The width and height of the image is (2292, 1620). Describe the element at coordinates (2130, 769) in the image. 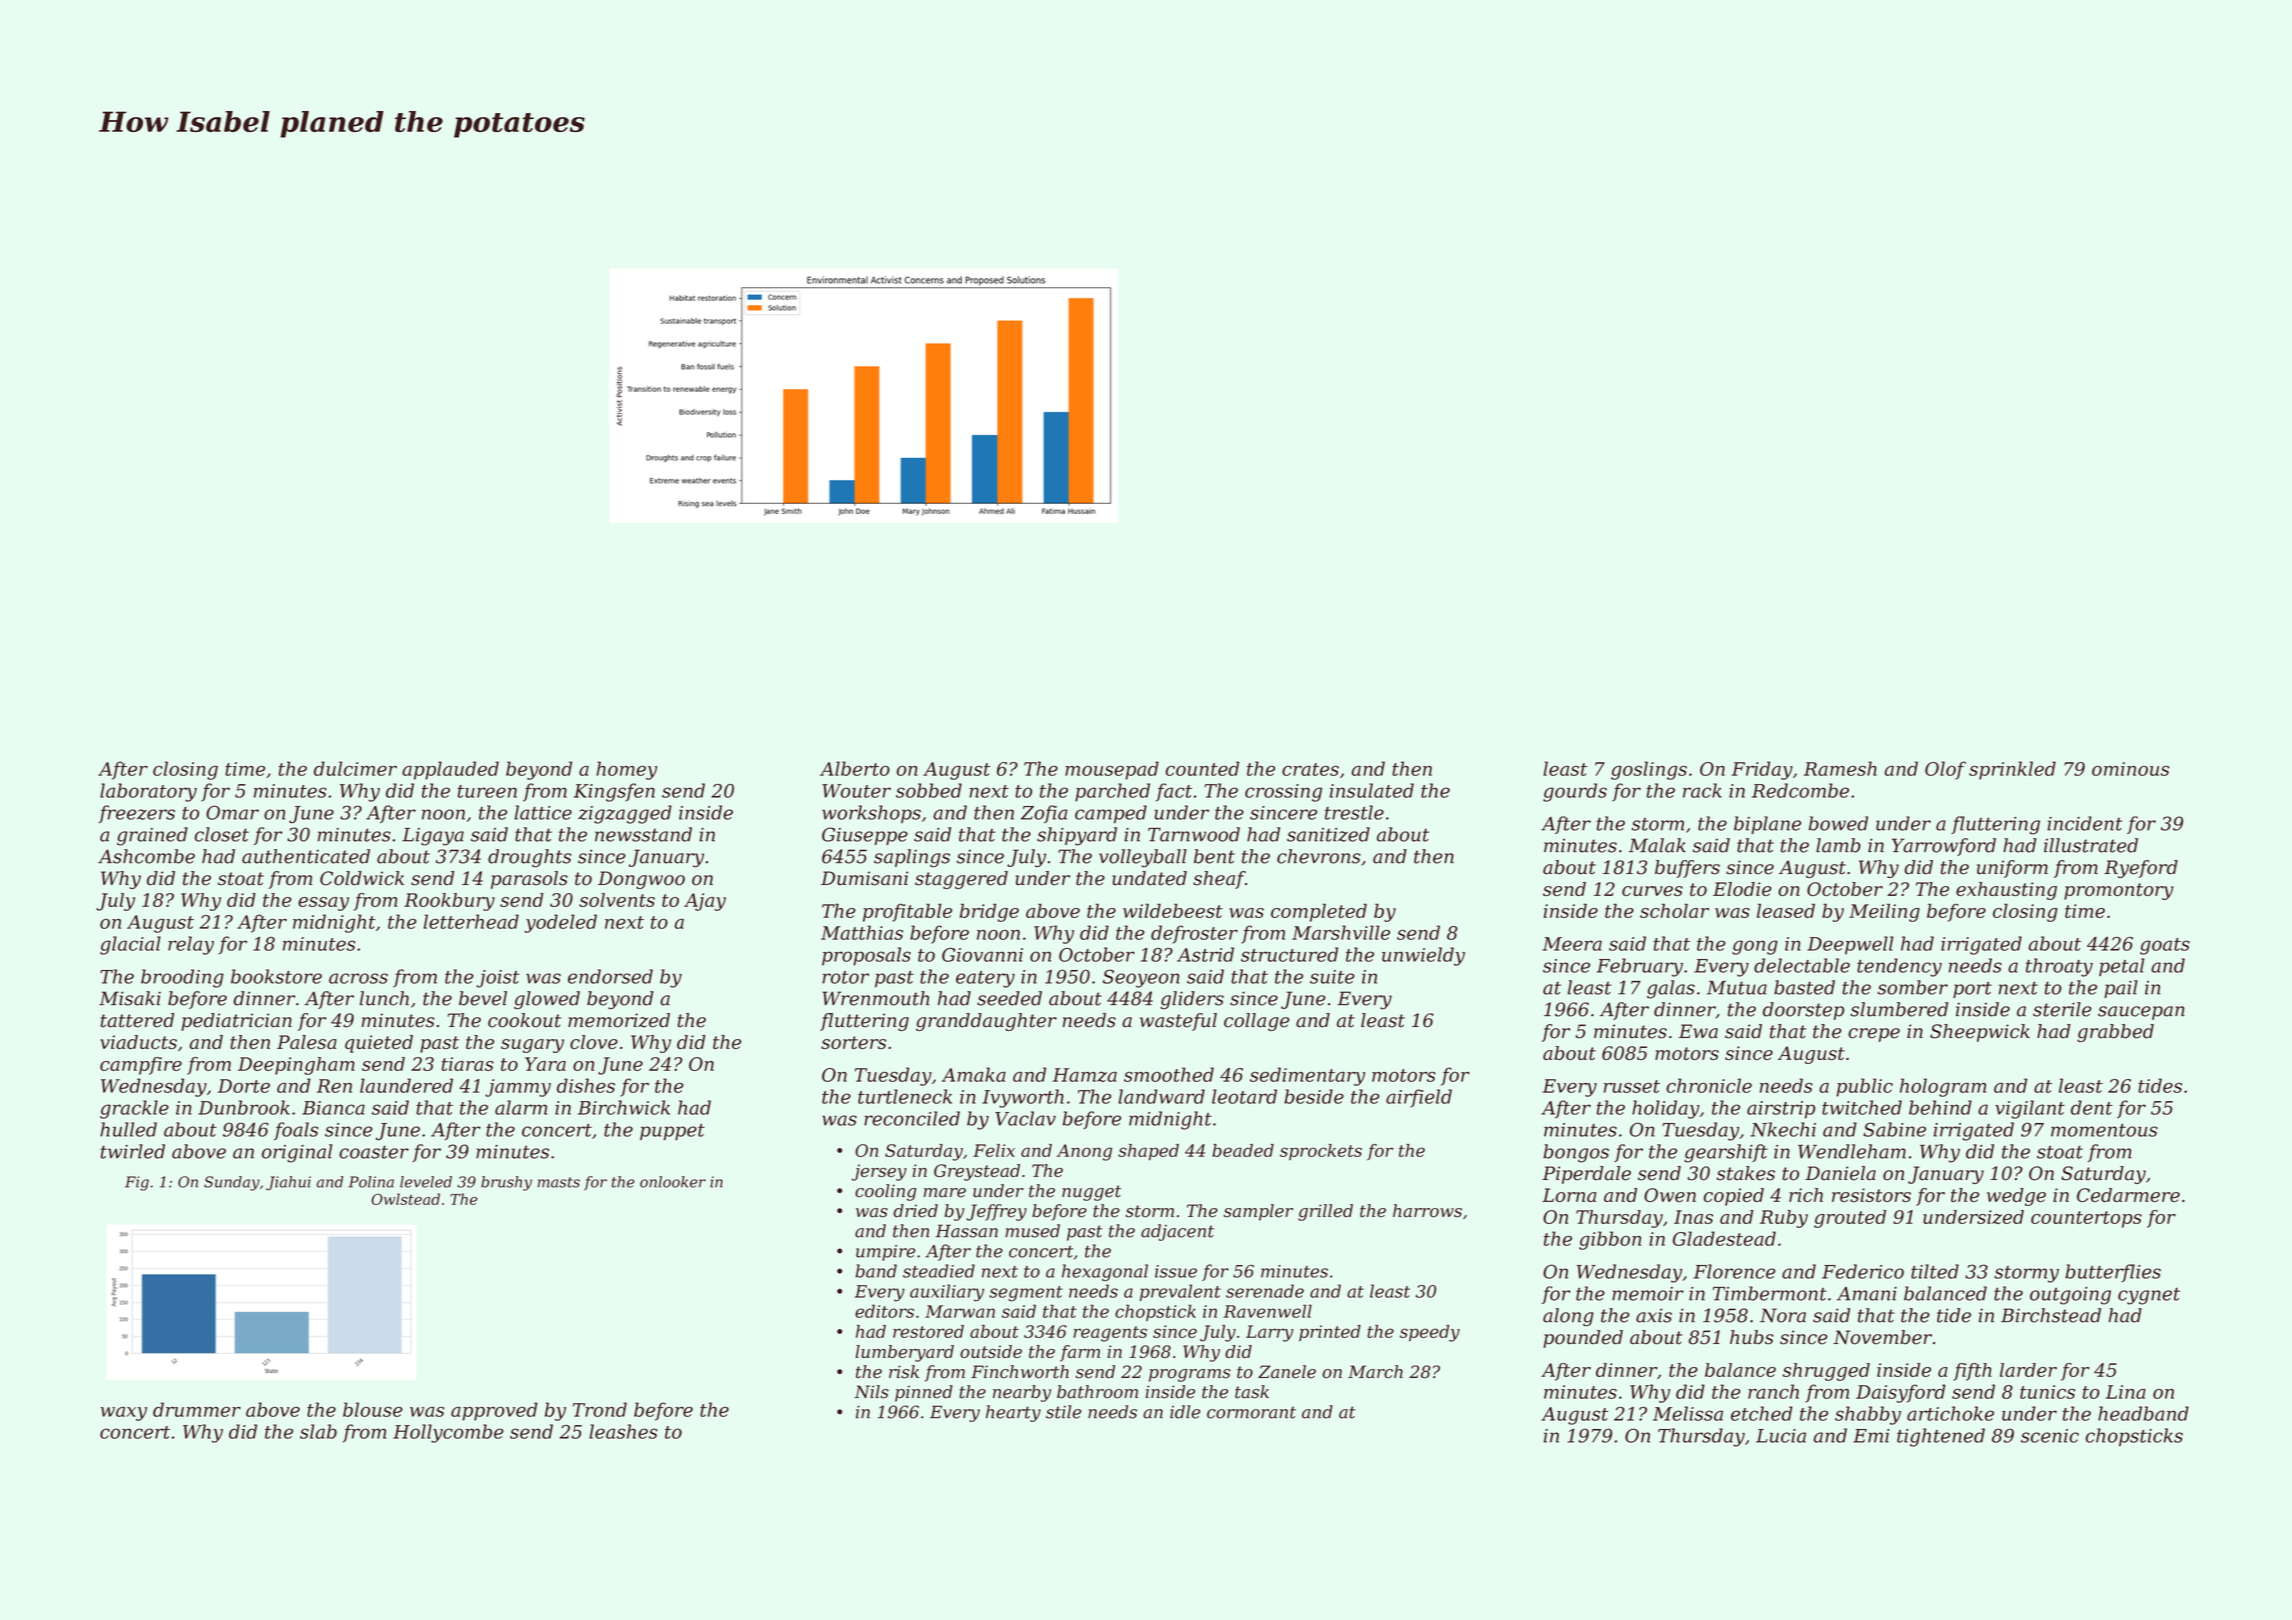

I see `ominous` at that location.
